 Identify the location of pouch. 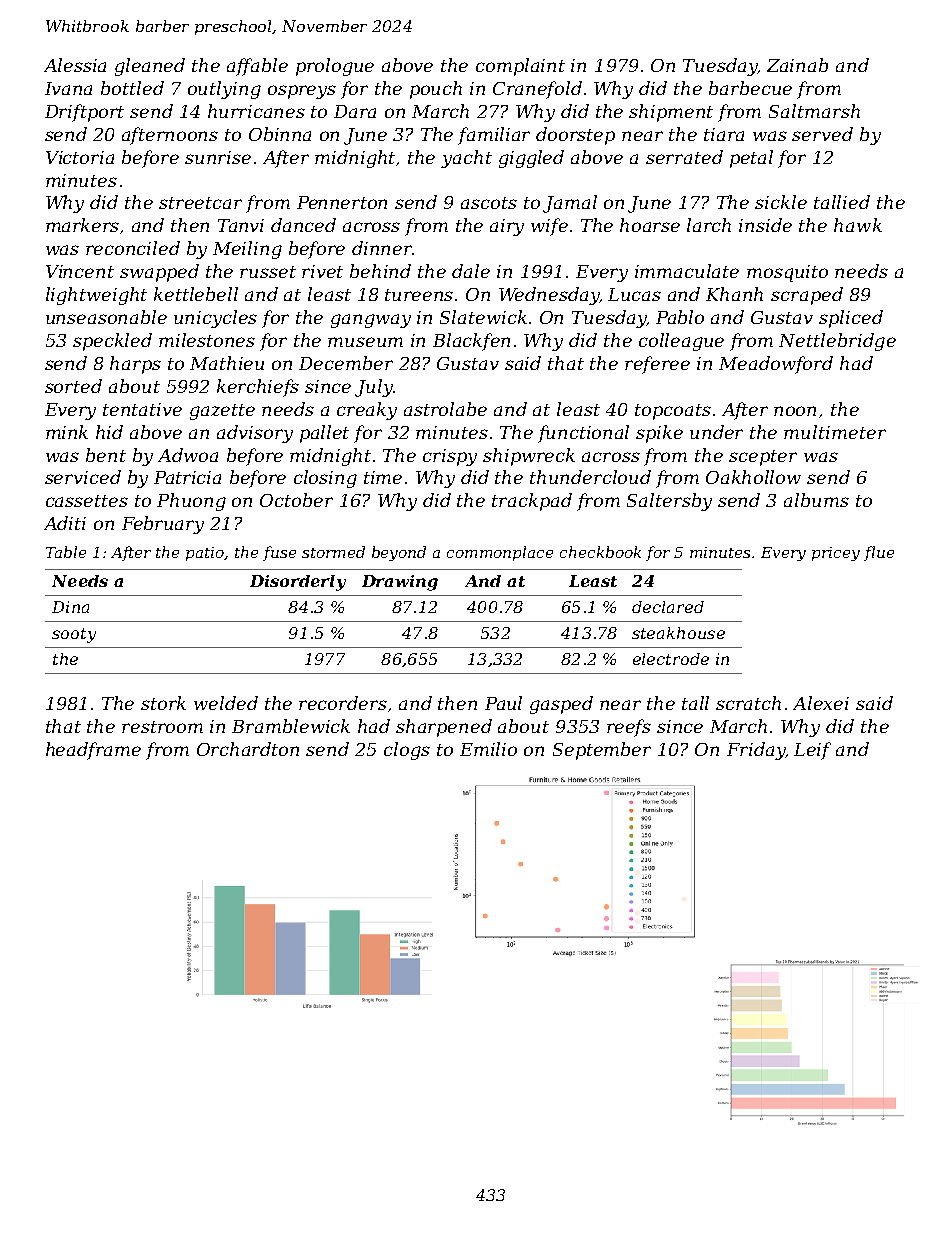
(436, 90).
